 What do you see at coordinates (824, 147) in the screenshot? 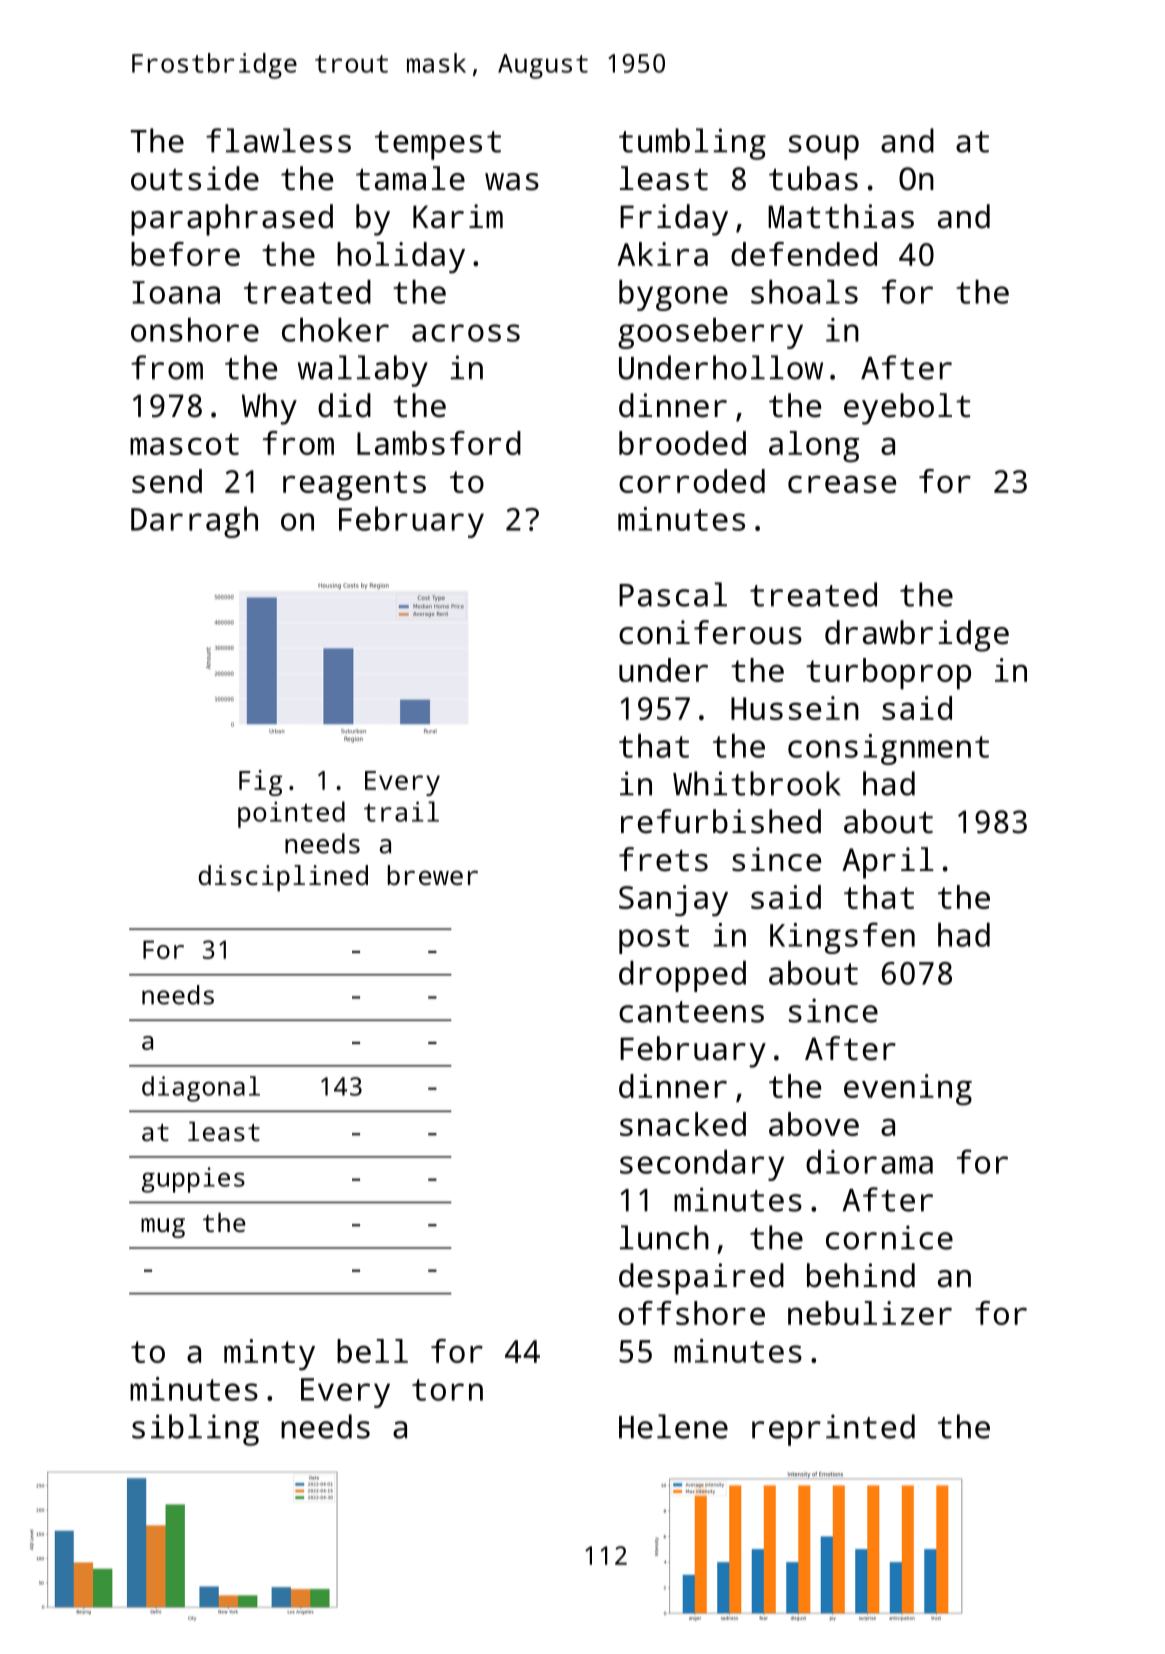
I see `soup` at bounding box center [824, 147].
